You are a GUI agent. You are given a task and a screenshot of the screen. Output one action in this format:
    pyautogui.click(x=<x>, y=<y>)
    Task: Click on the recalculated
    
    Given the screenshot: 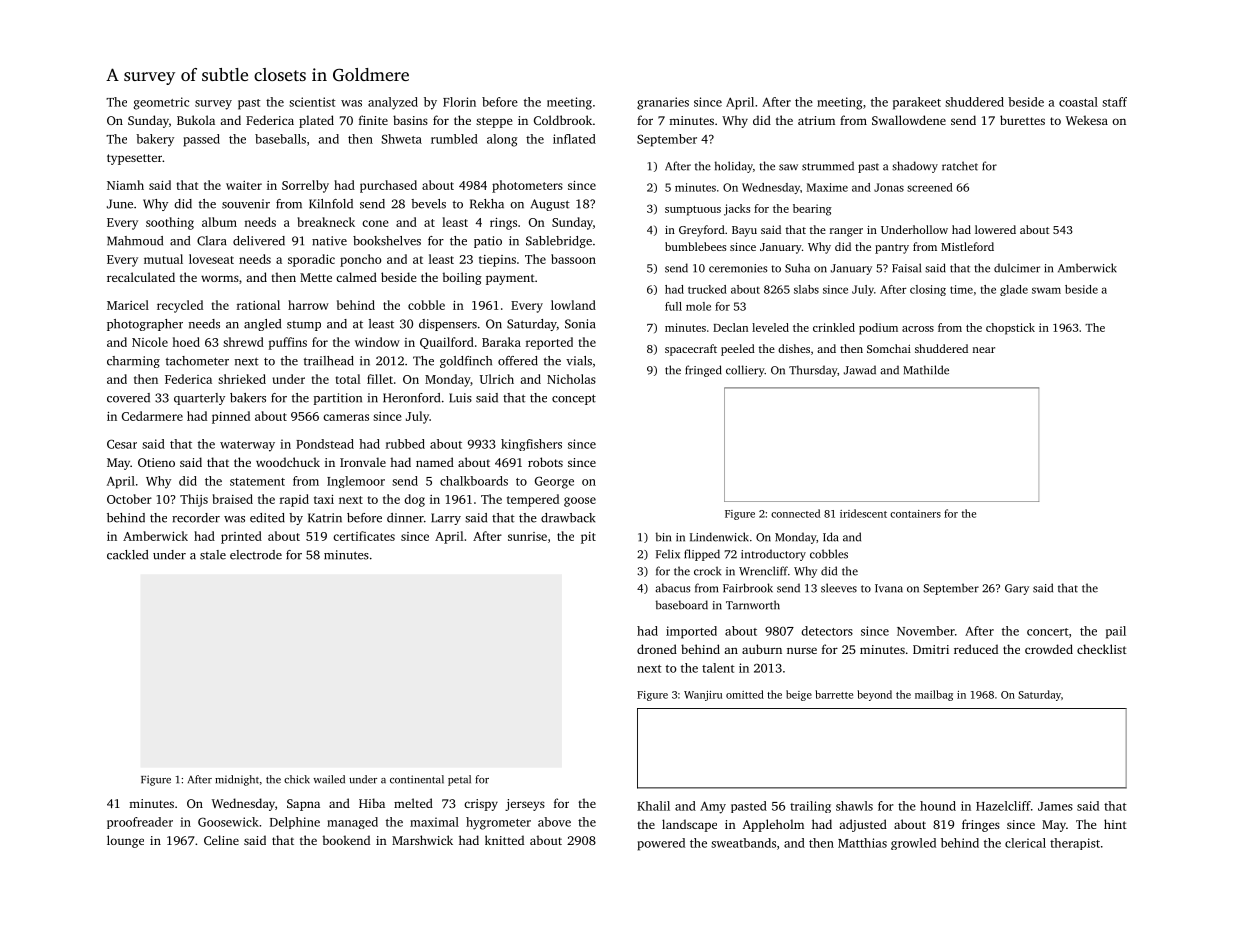 What is the action you would take?
    pyautogui.click(x=141, y=277)
